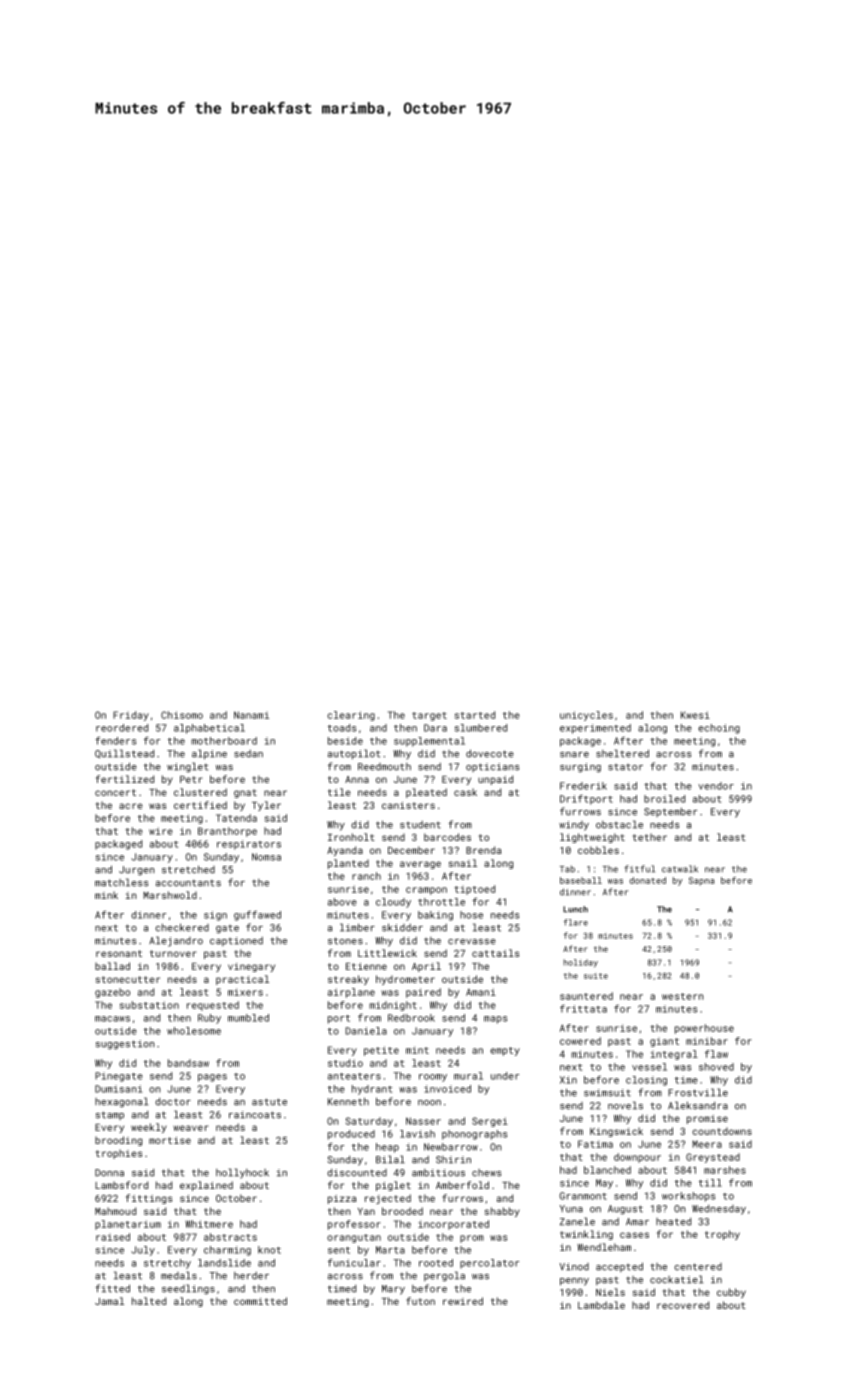  What do you see at coordinates (607, 1093) in the page?
I see `swimsuit` at bounding box center [607, 1093].
